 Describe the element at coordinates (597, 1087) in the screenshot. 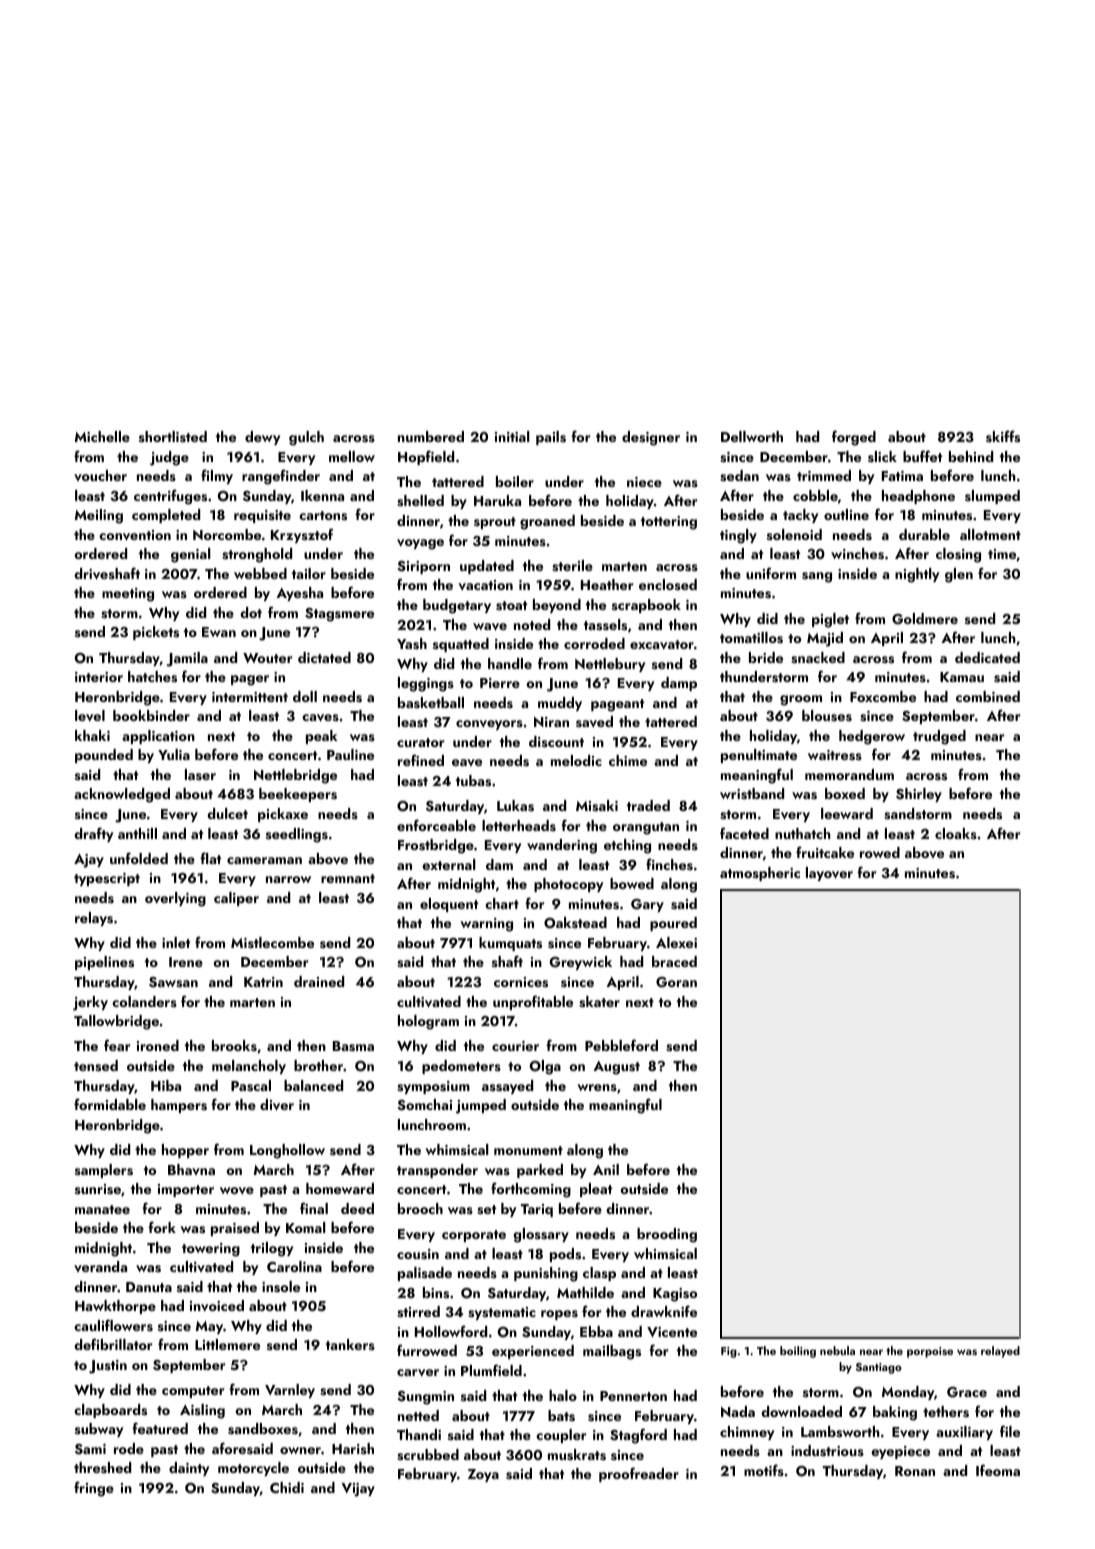

I see `wrens` at that location.
